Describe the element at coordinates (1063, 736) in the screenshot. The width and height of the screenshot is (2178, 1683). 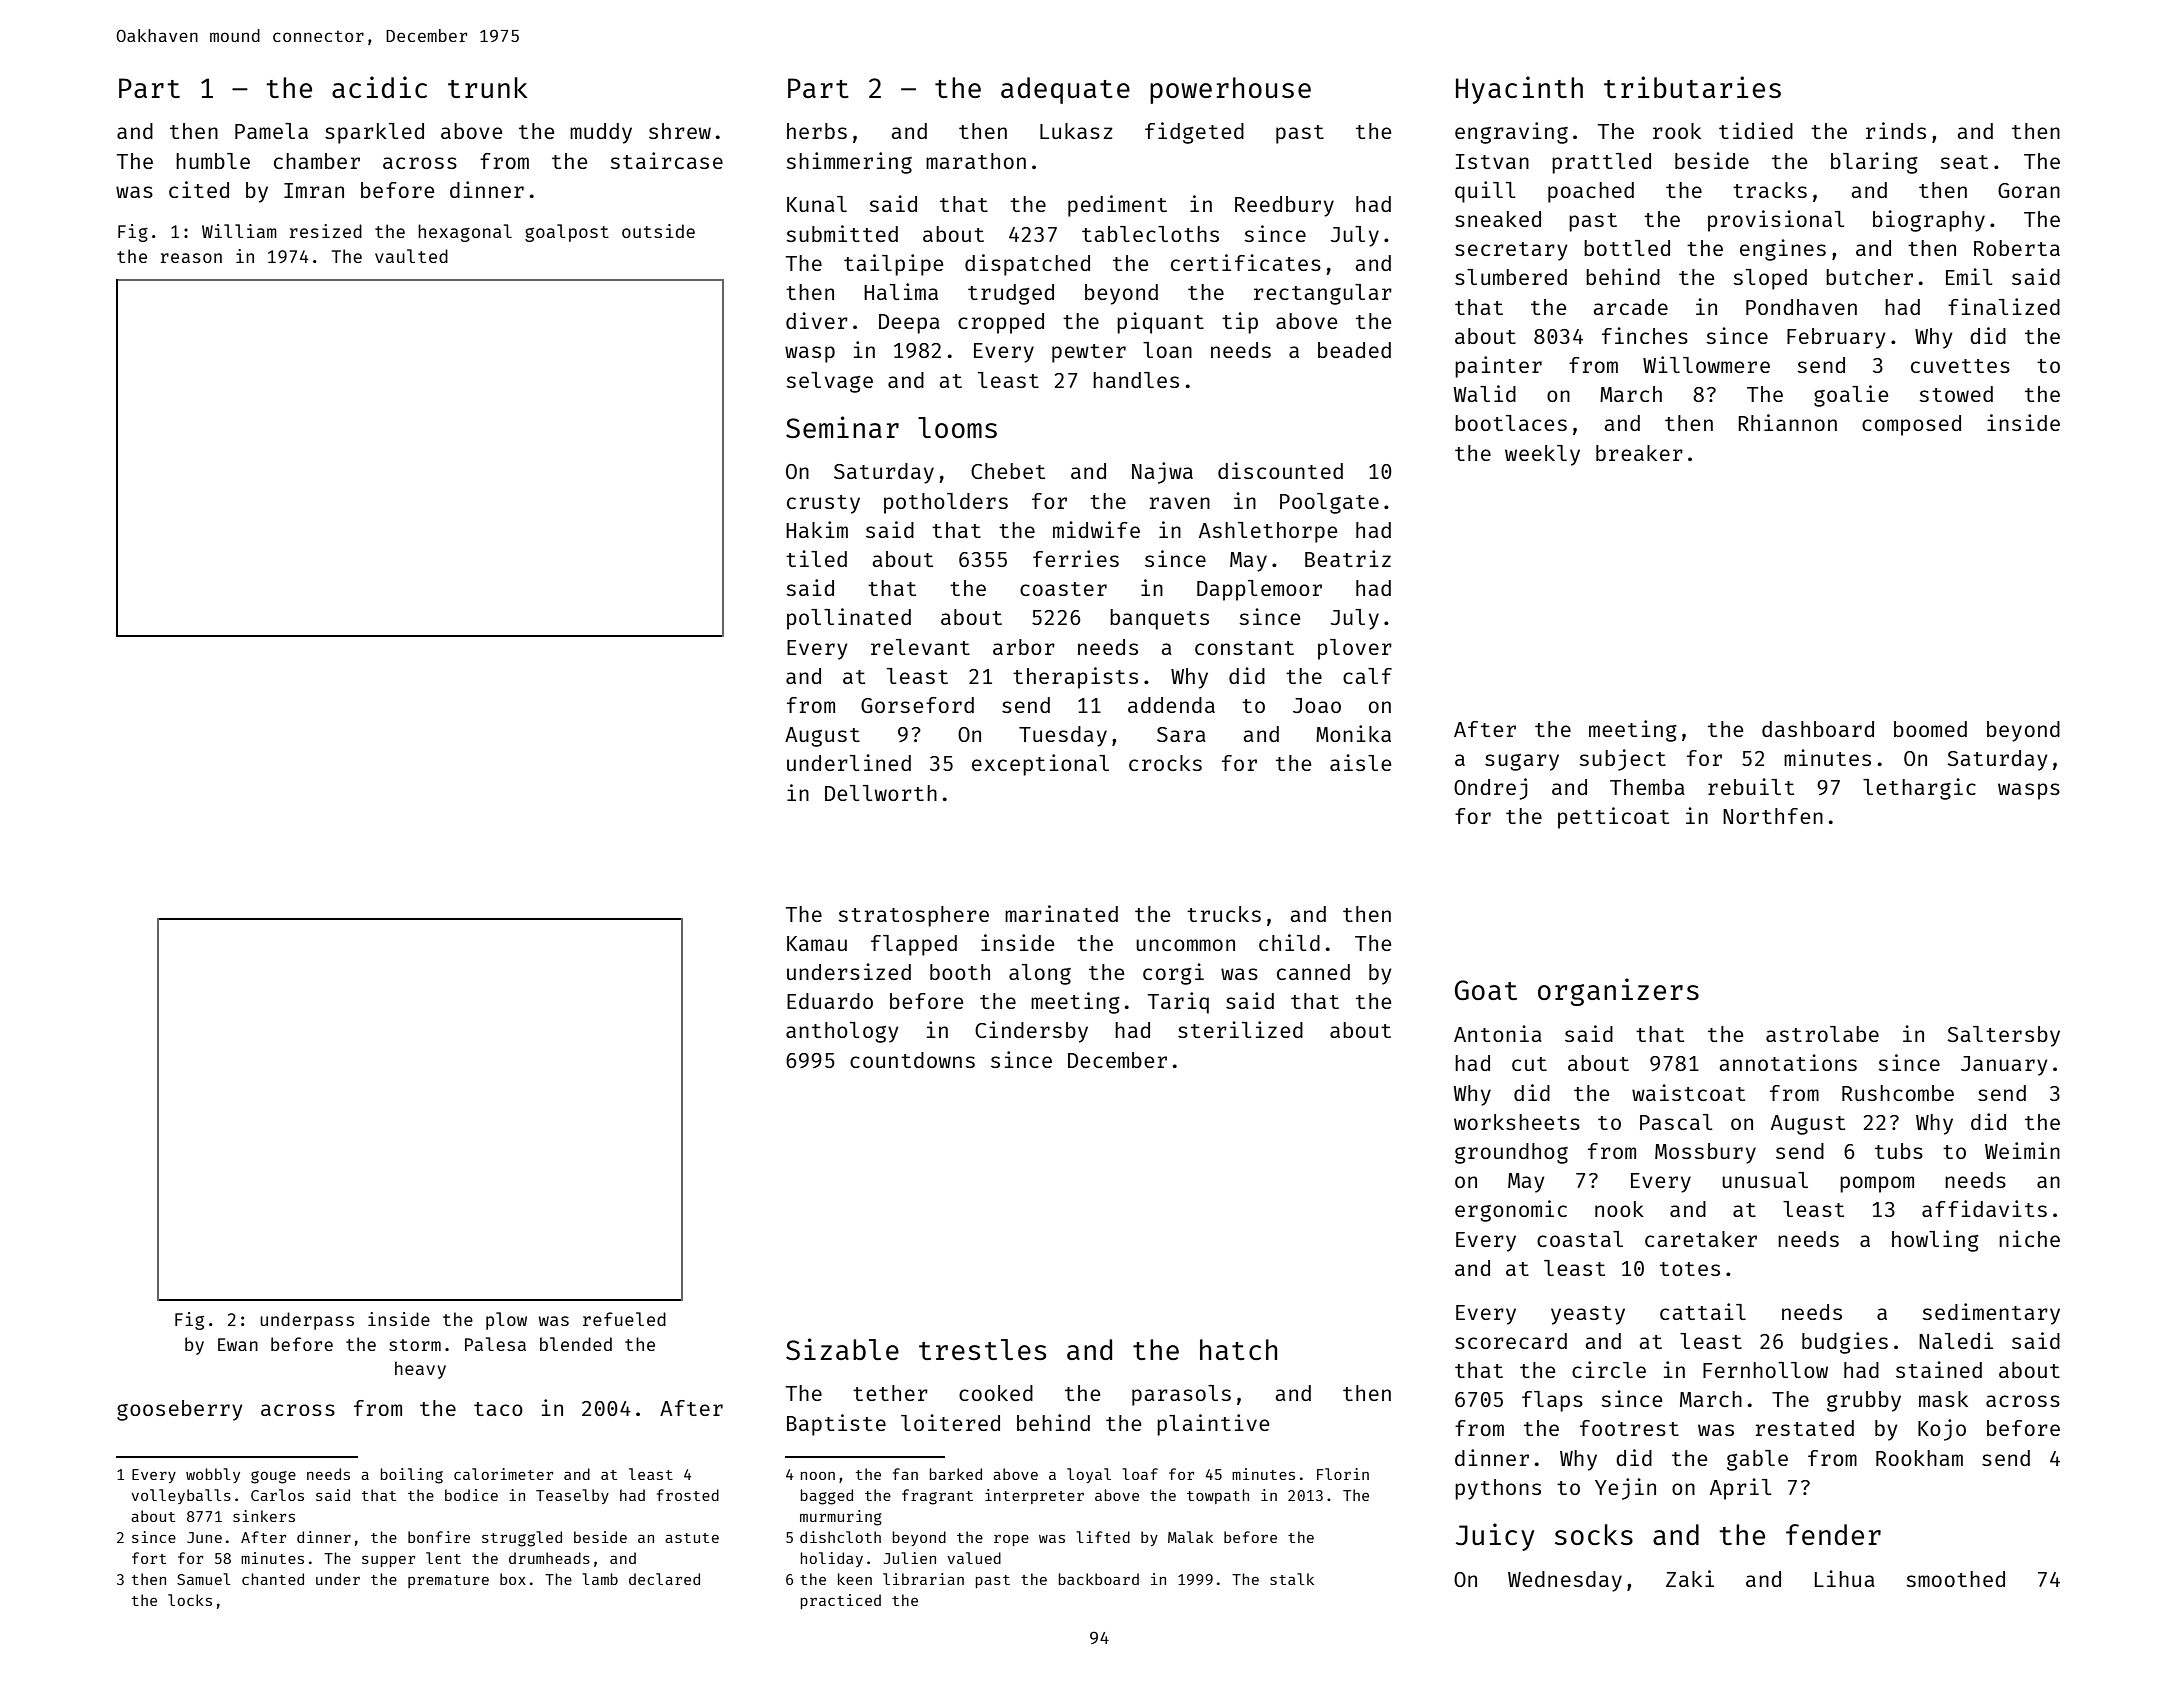
I see `Tuesday` at that location.
